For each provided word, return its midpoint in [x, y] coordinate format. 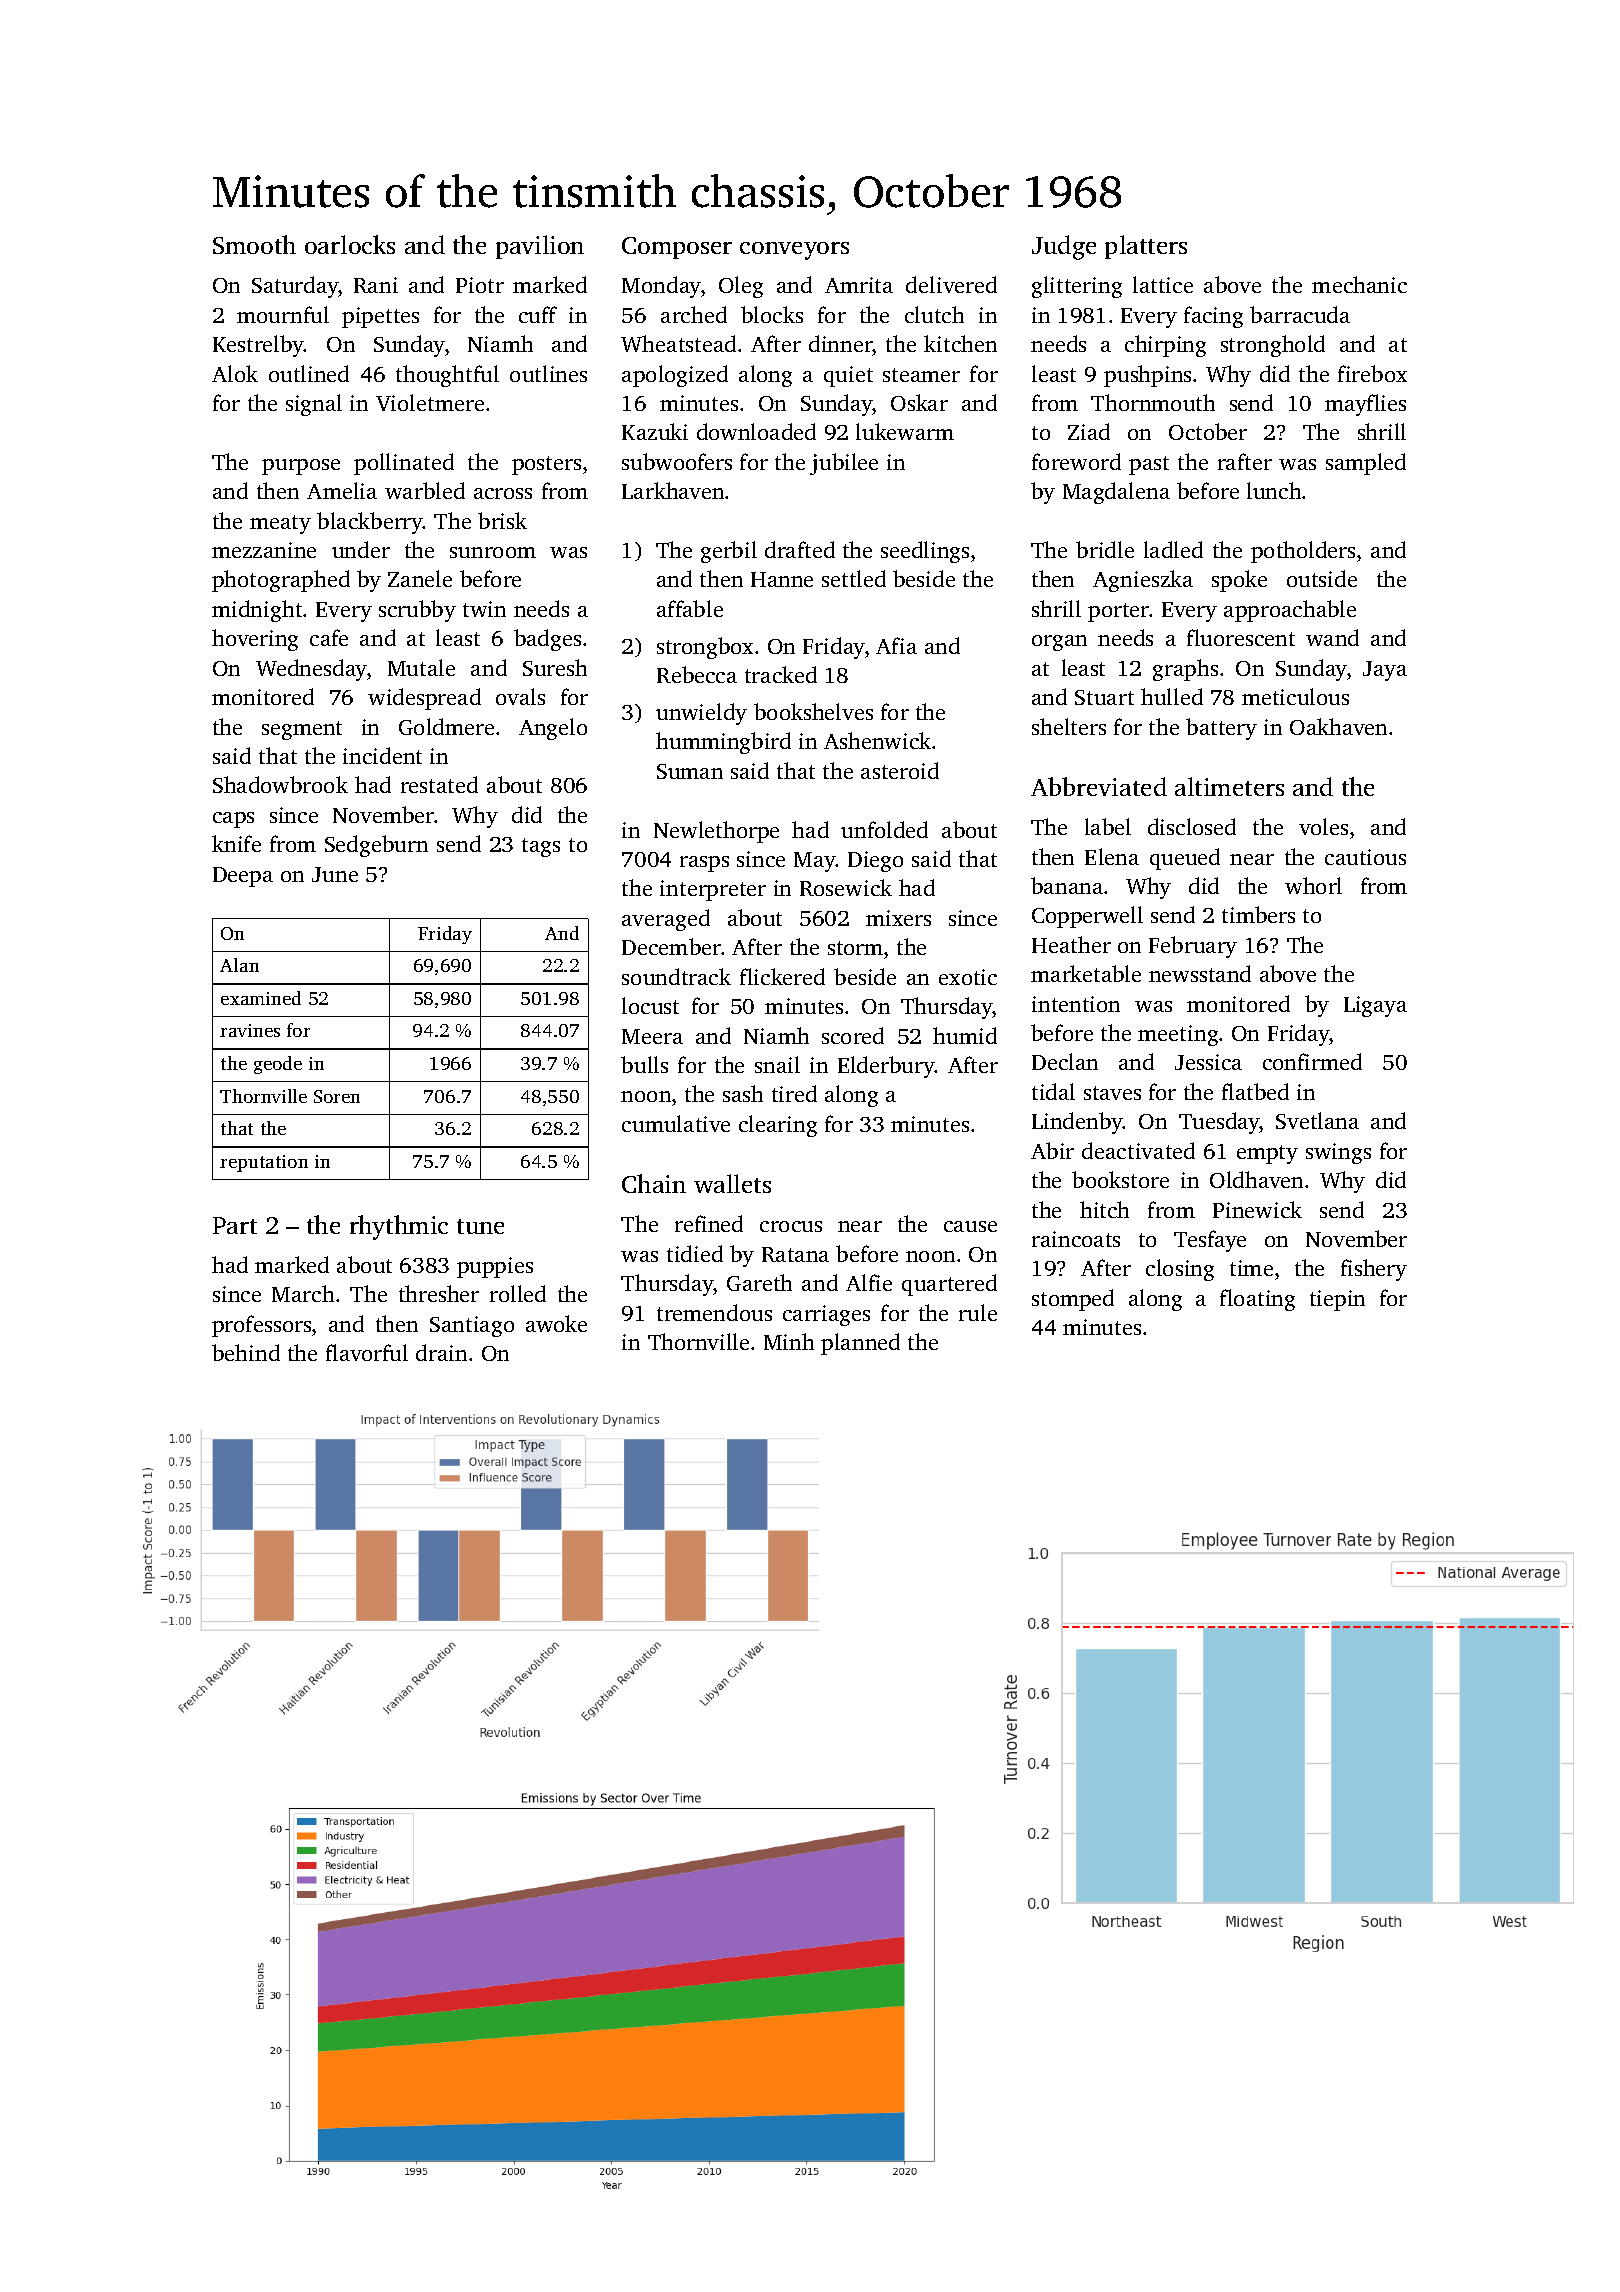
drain [441, 1352]
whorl [1313, 885]
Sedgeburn [376, 846]
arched [694, 314]
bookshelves [813, 711]
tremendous [714, 1312]
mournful [283, 314]
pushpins [1147, 376]
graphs [1185, 670]
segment [302, 730]
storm [855, 948]
